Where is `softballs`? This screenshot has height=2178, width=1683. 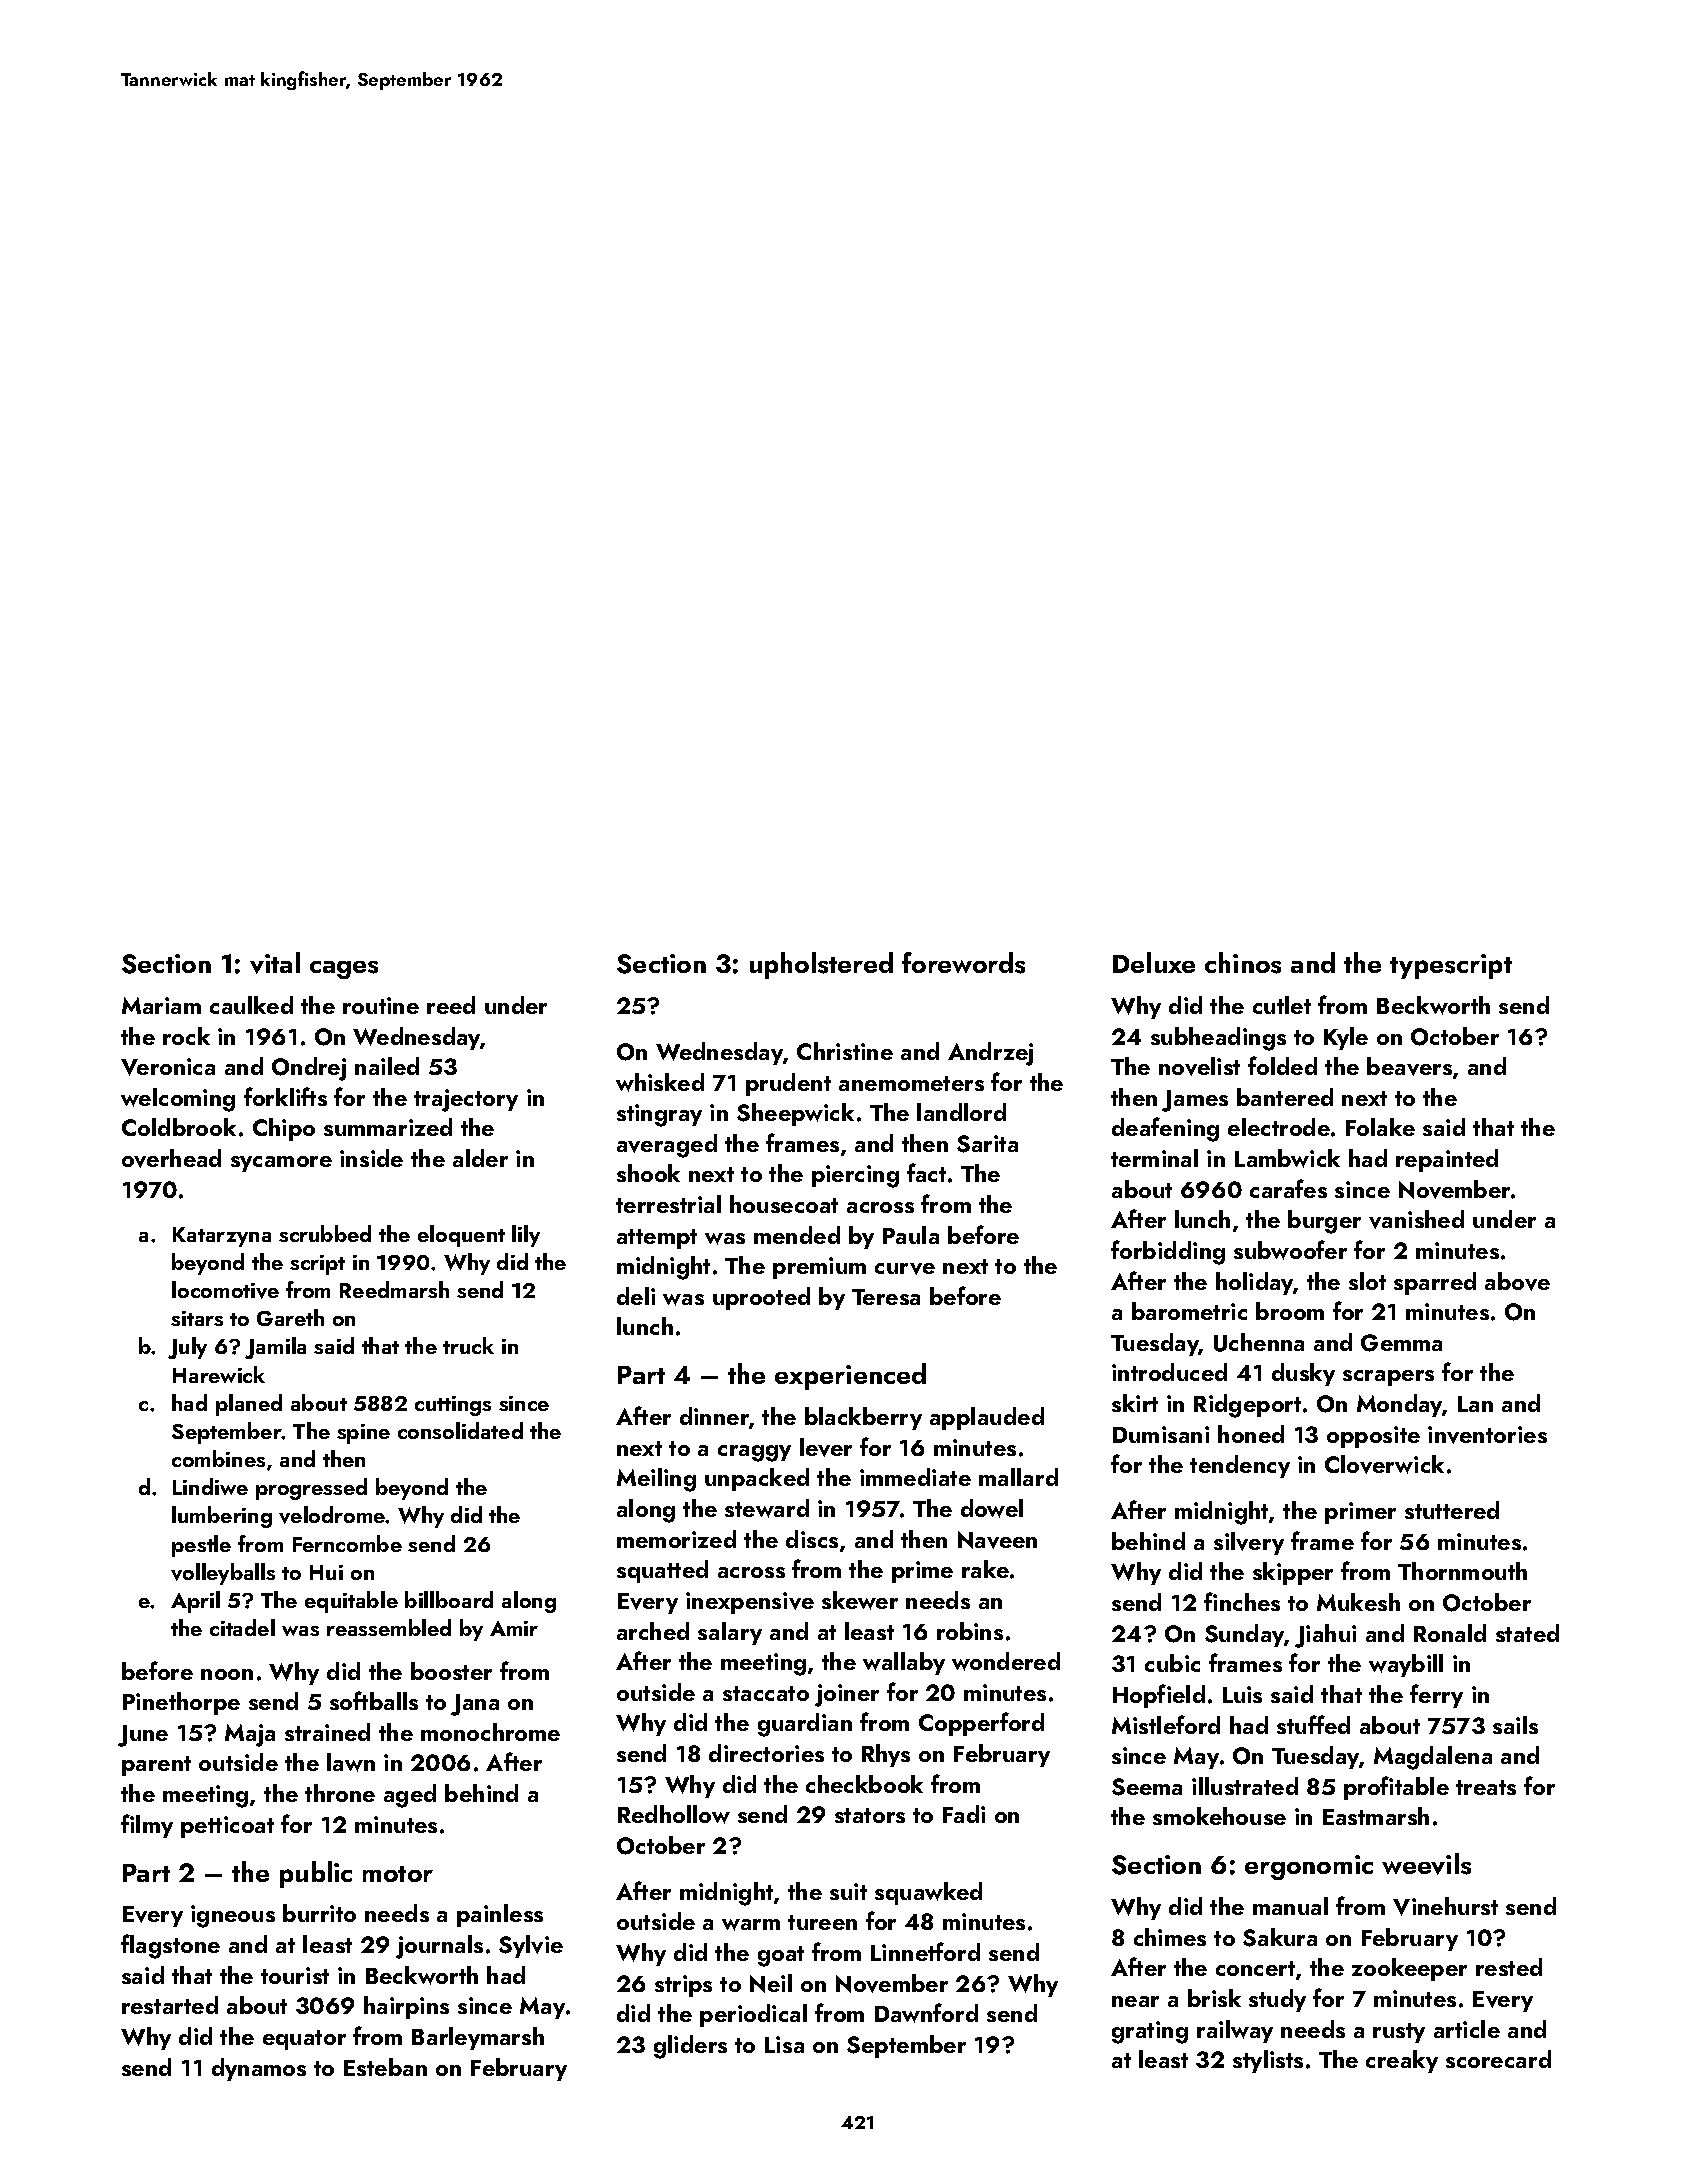 softballs is located at coordinates (374, 1700).
